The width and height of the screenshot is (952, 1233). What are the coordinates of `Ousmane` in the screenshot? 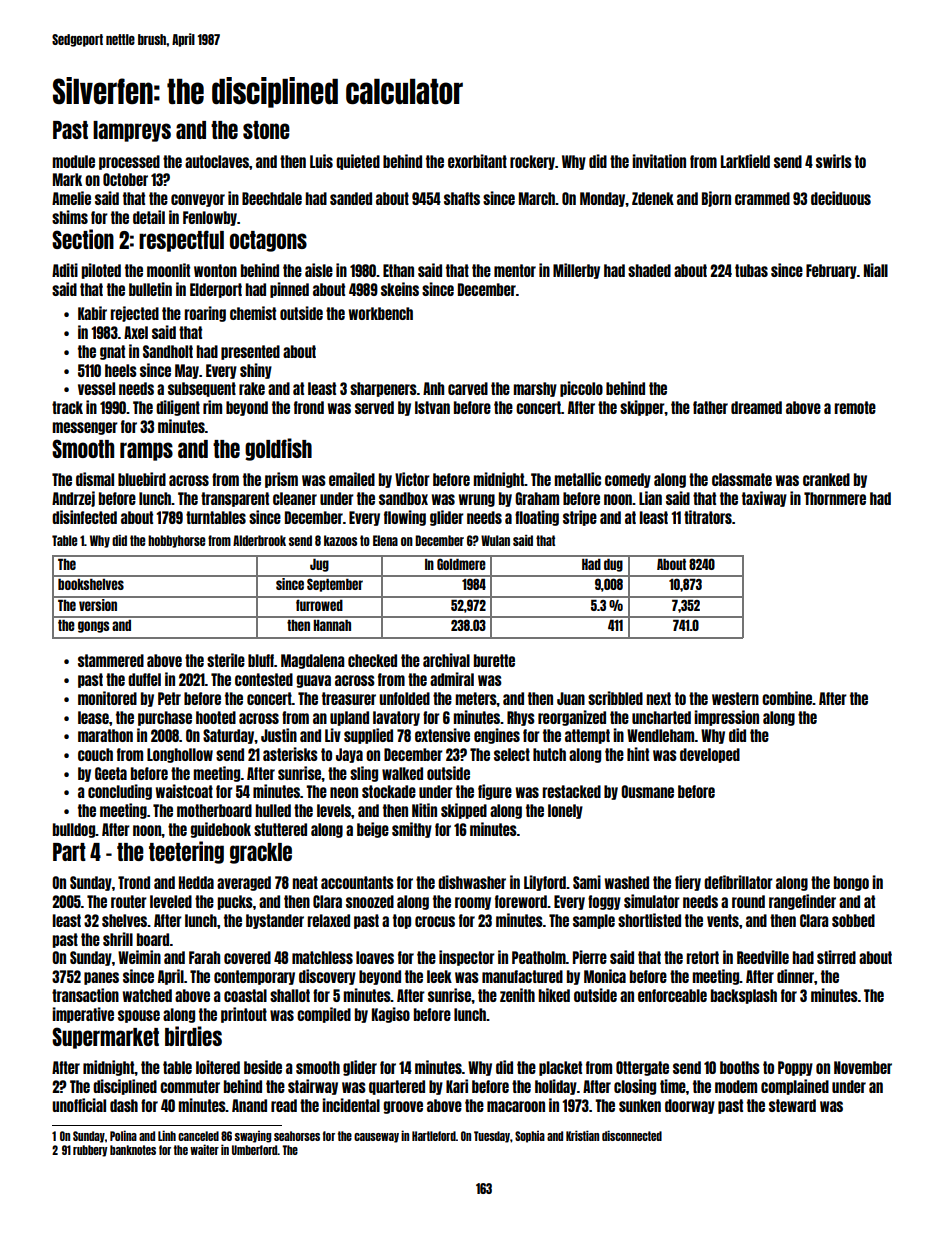 It's located at (647, 791).
